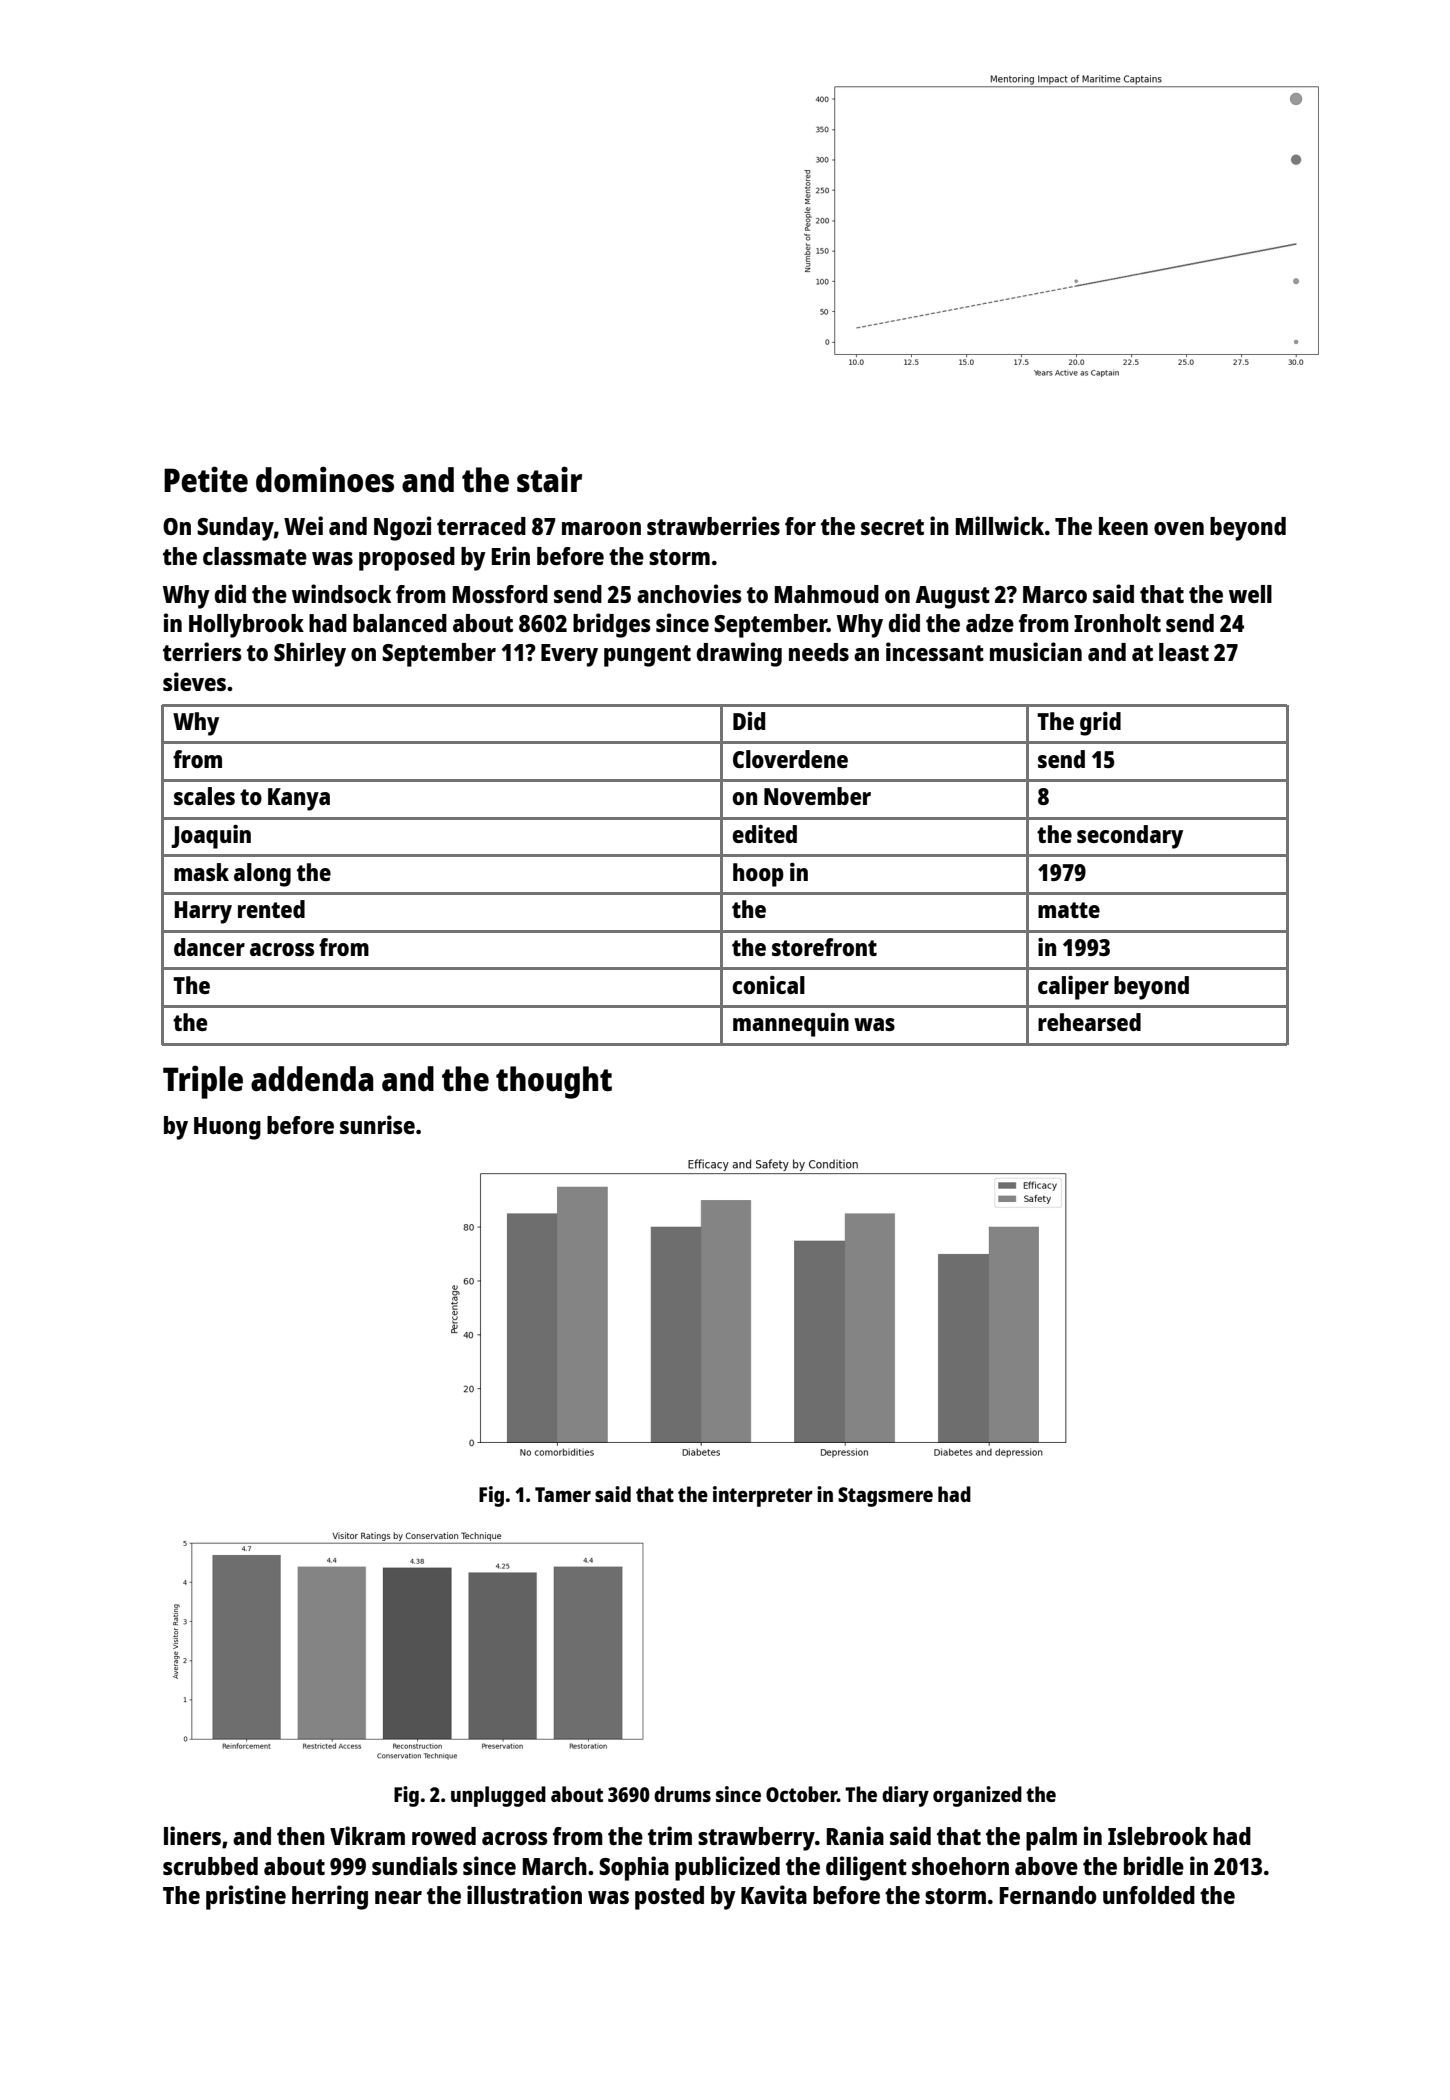 The width and height of the image is (1450, 2100). Describe the element at coordinates (554, 1082) in the image. I see `thought` at that location.
